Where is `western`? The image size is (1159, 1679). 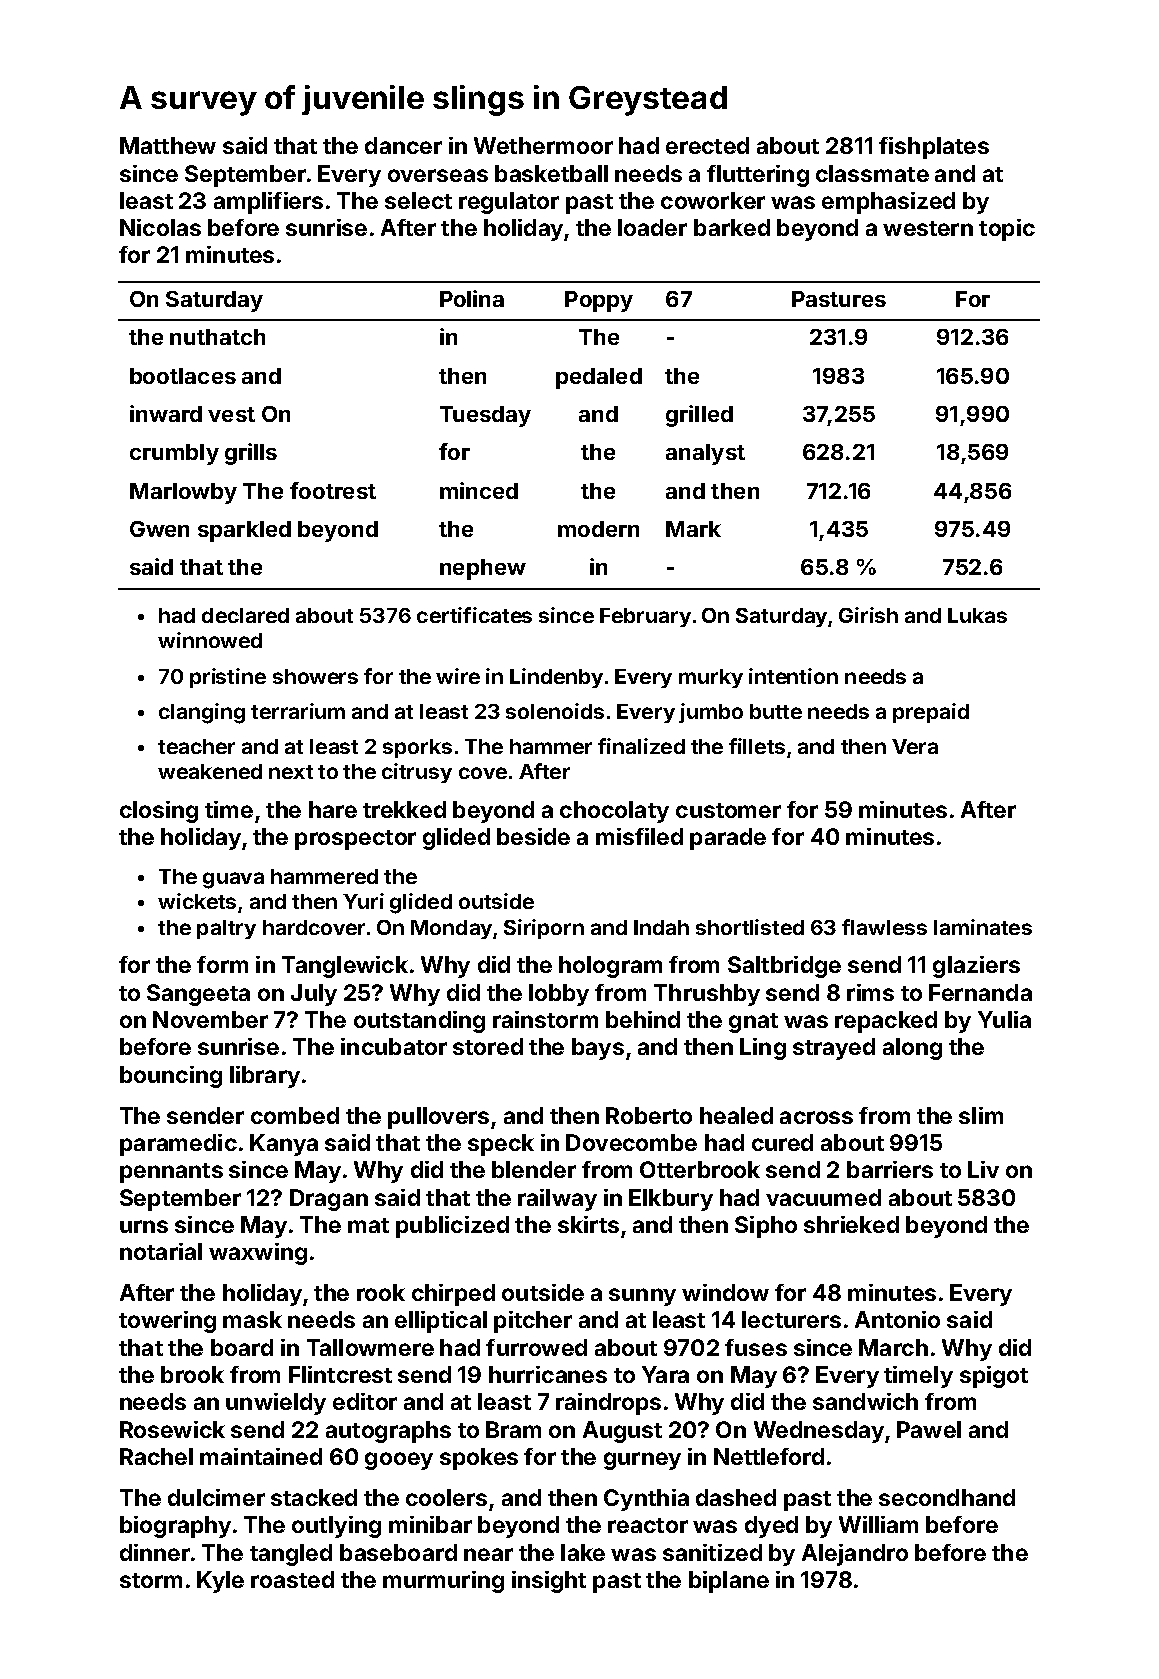 western is located at coordinates (928, 228).
